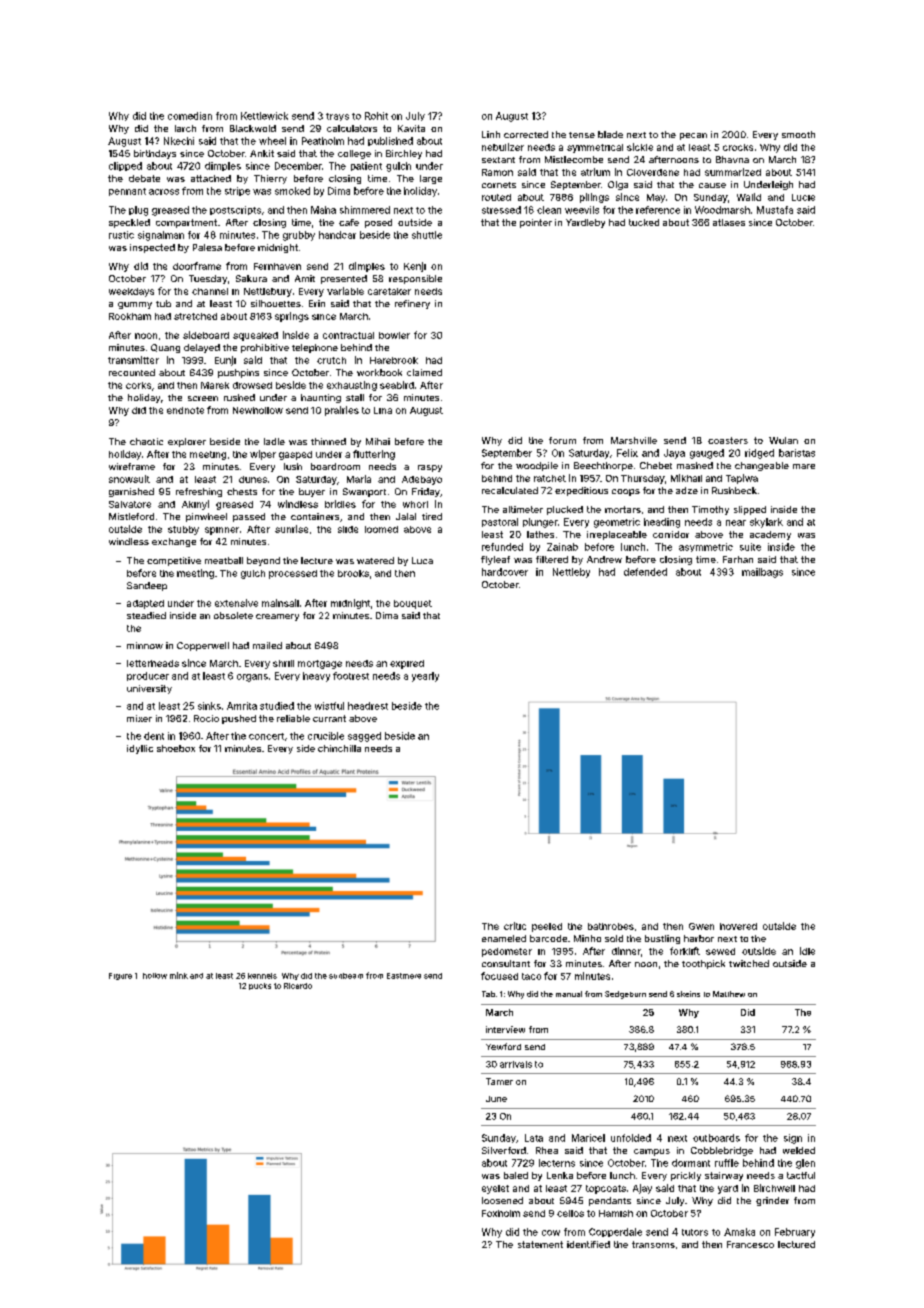 Image resolution: width=924 pixels, height=1308 pixels. Describe the element at coordinates (491, 134) in the screenshot. I see `Linh` at that location.
